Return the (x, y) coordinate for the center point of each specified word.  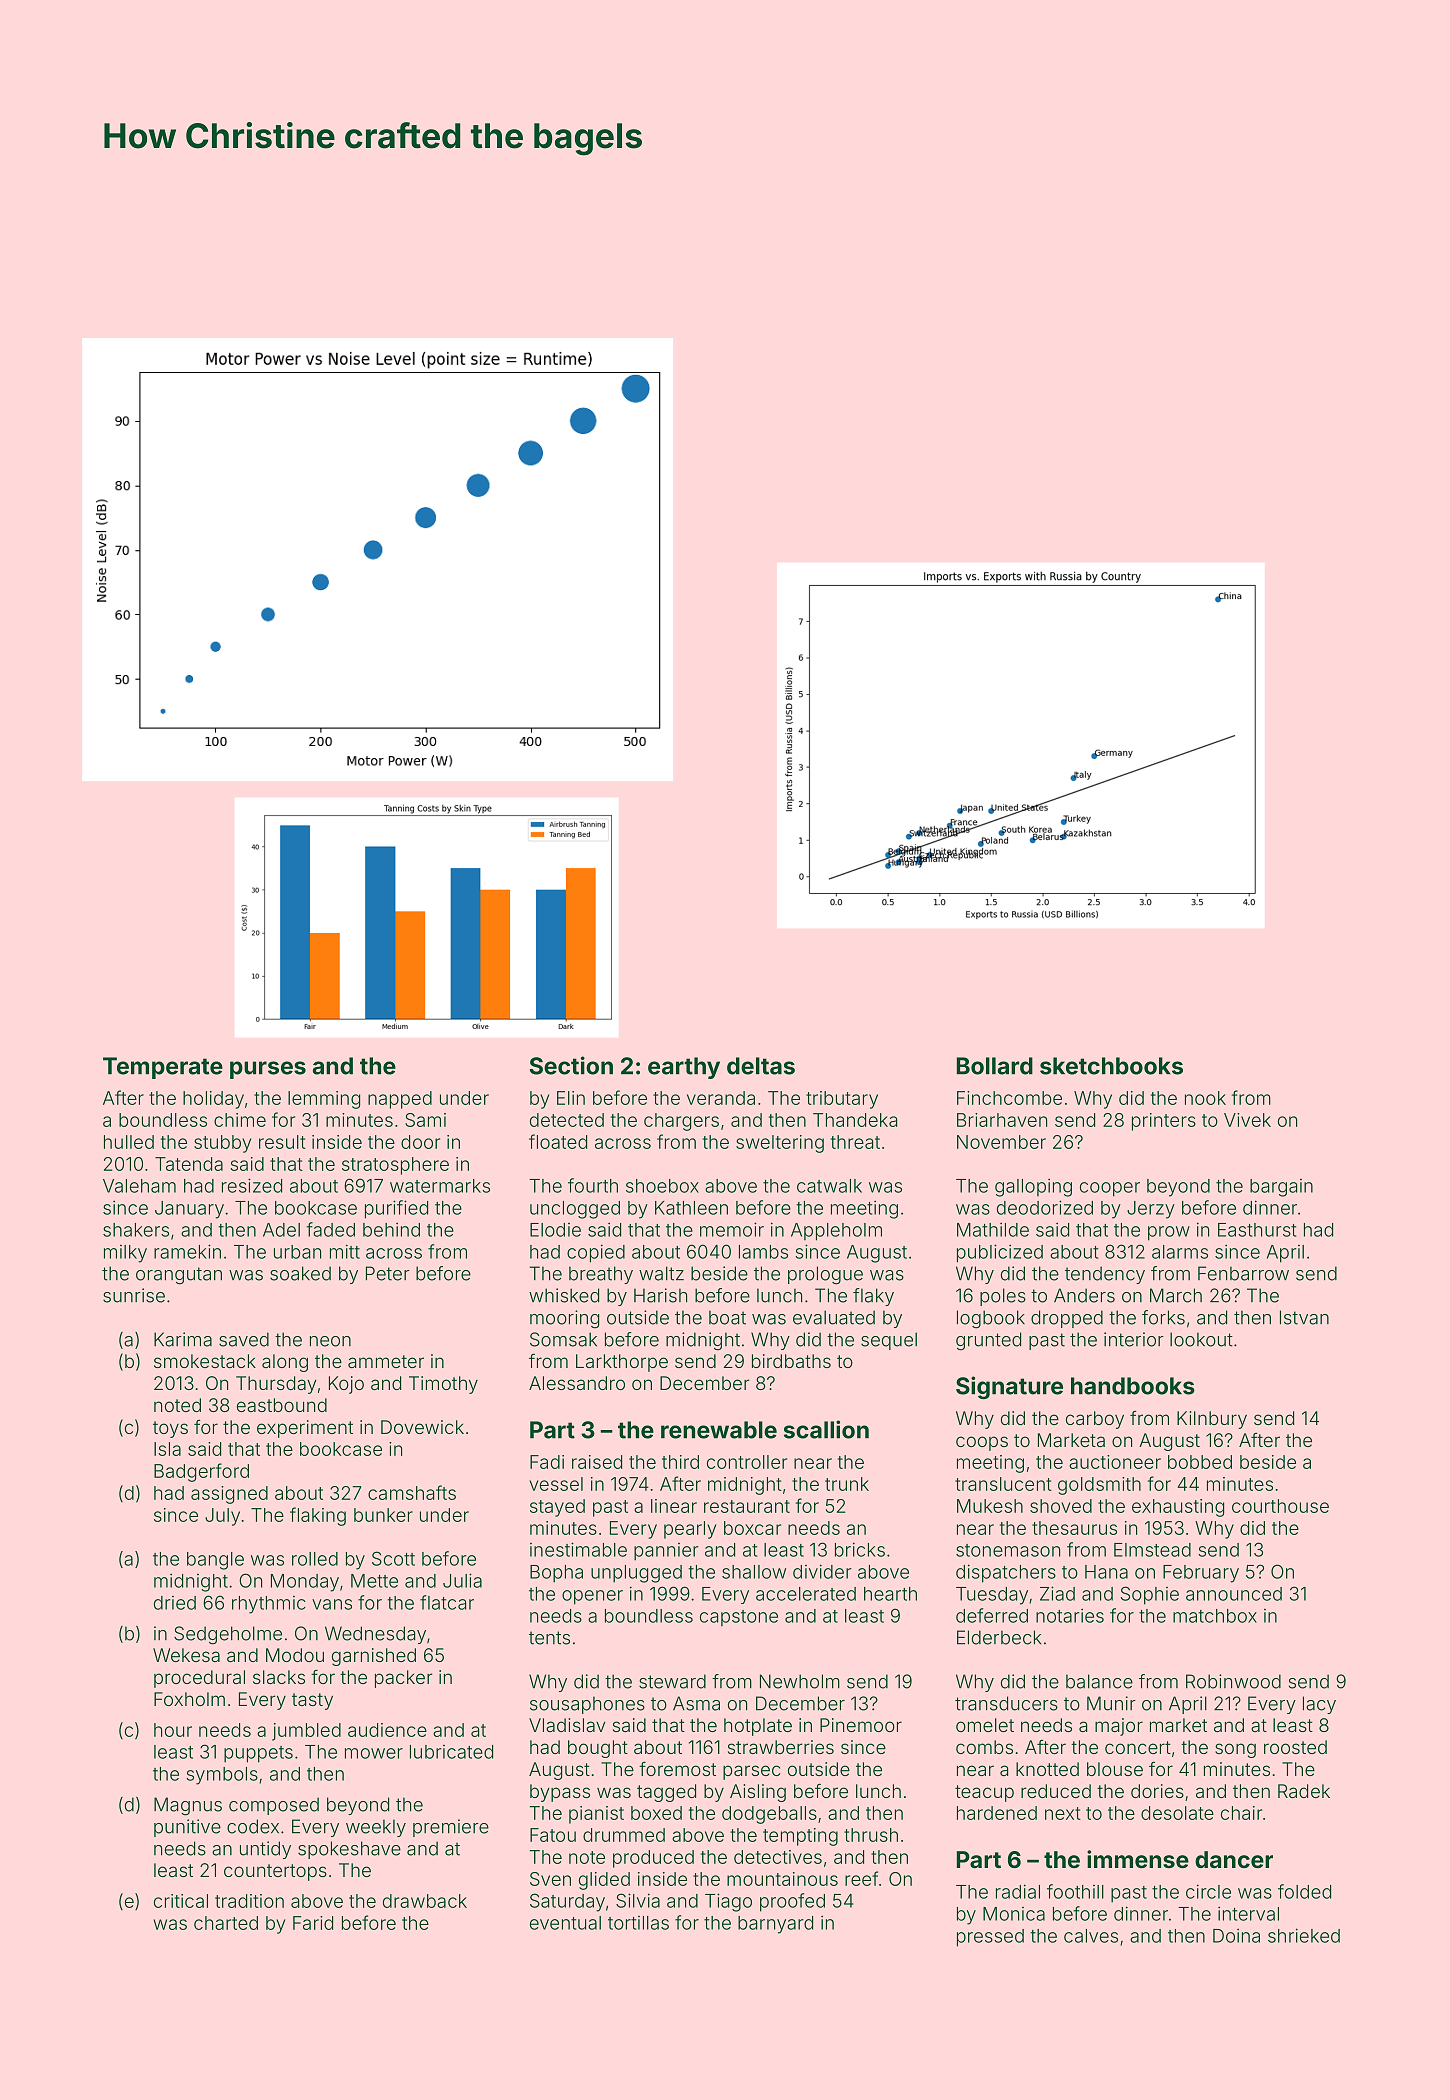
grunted (988, 1341)
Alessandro (577, 1383)
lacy (1319, 1705)
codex (253, 1826)
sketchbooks (1111, 1066)
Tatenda (189, 1164)
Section (571, 1065)
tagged (666, 1793)
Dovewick (422, 1427)
